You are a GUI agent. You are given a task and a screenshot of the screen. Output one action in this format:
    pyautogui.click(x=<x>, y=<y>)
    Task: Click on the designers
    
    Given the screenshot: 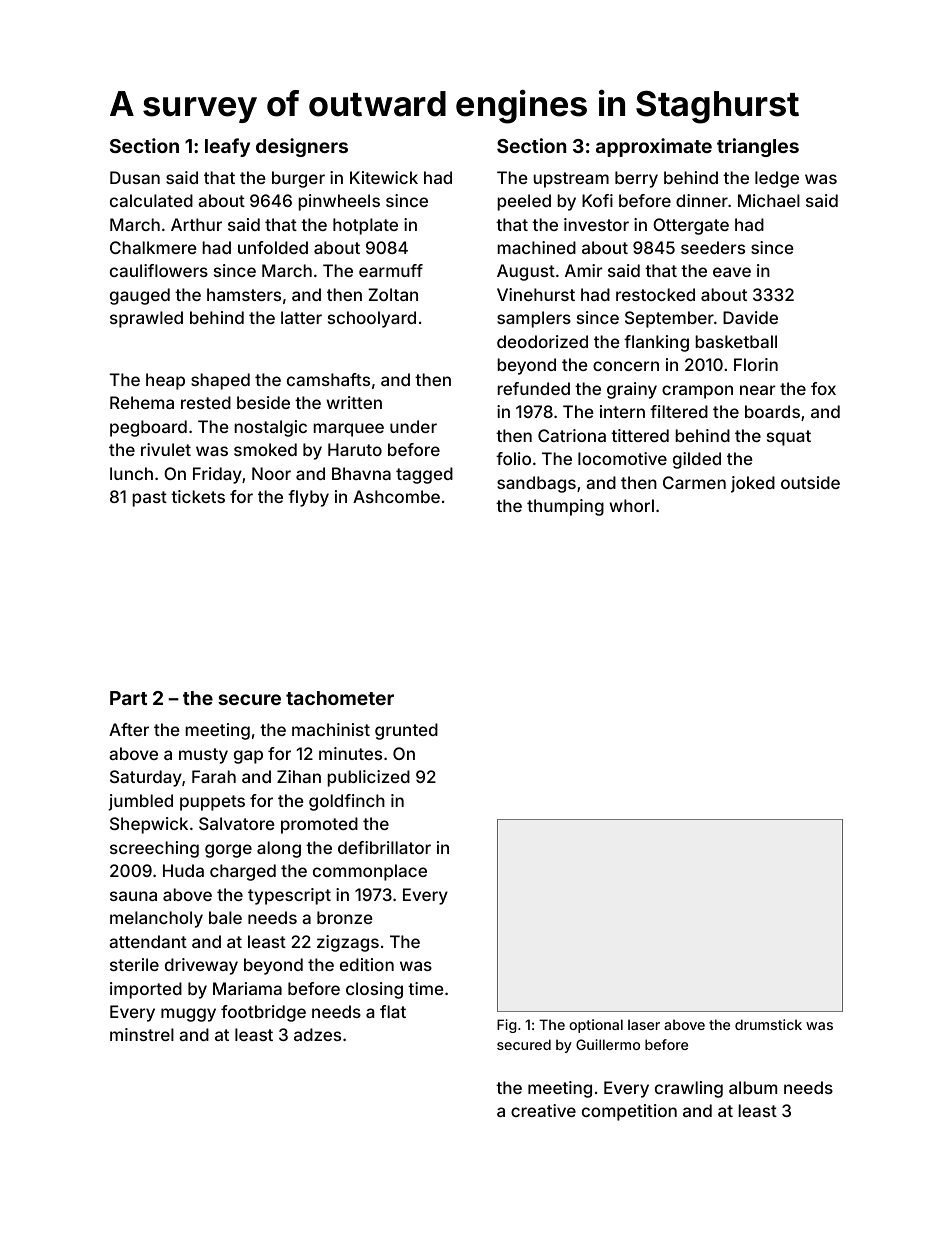 What is the action you would take?
    pyautogui.click(x=302, y=147)
